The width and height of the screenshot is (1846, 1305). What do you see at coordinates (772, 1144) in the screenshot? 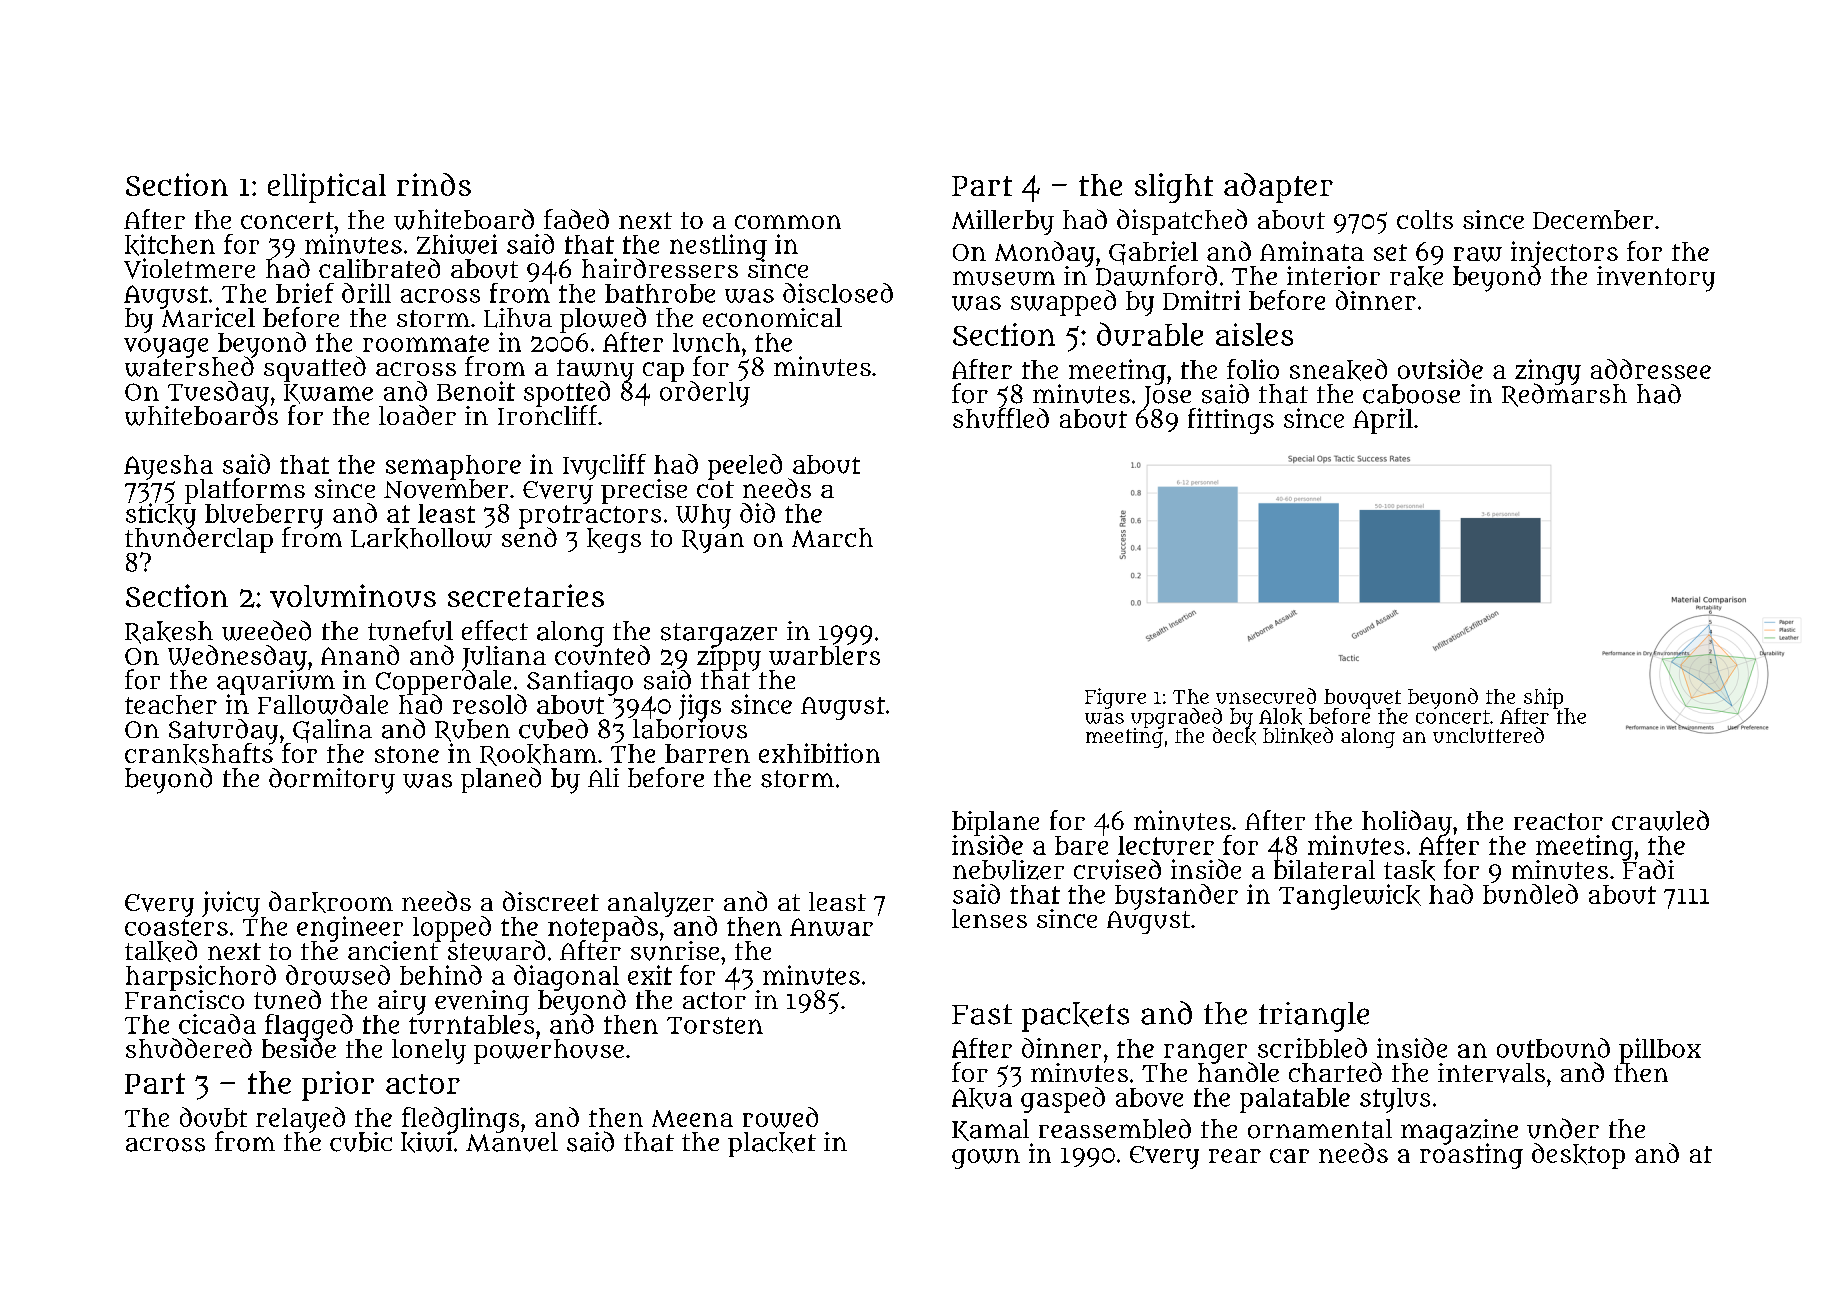
I see `placket` at bounding box center [772, 1144].
